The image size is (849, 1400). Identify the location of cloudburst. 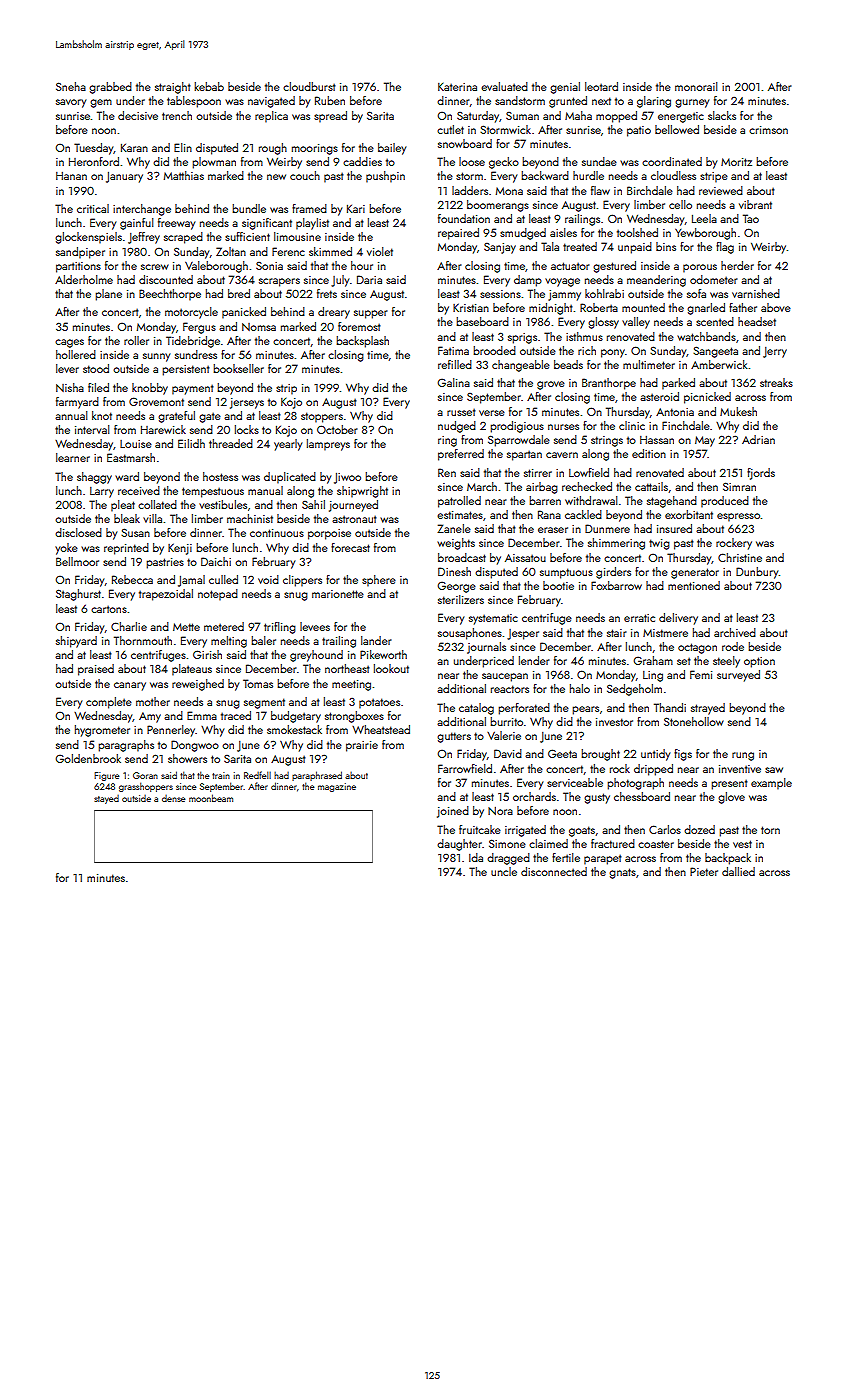
(309, 86).
